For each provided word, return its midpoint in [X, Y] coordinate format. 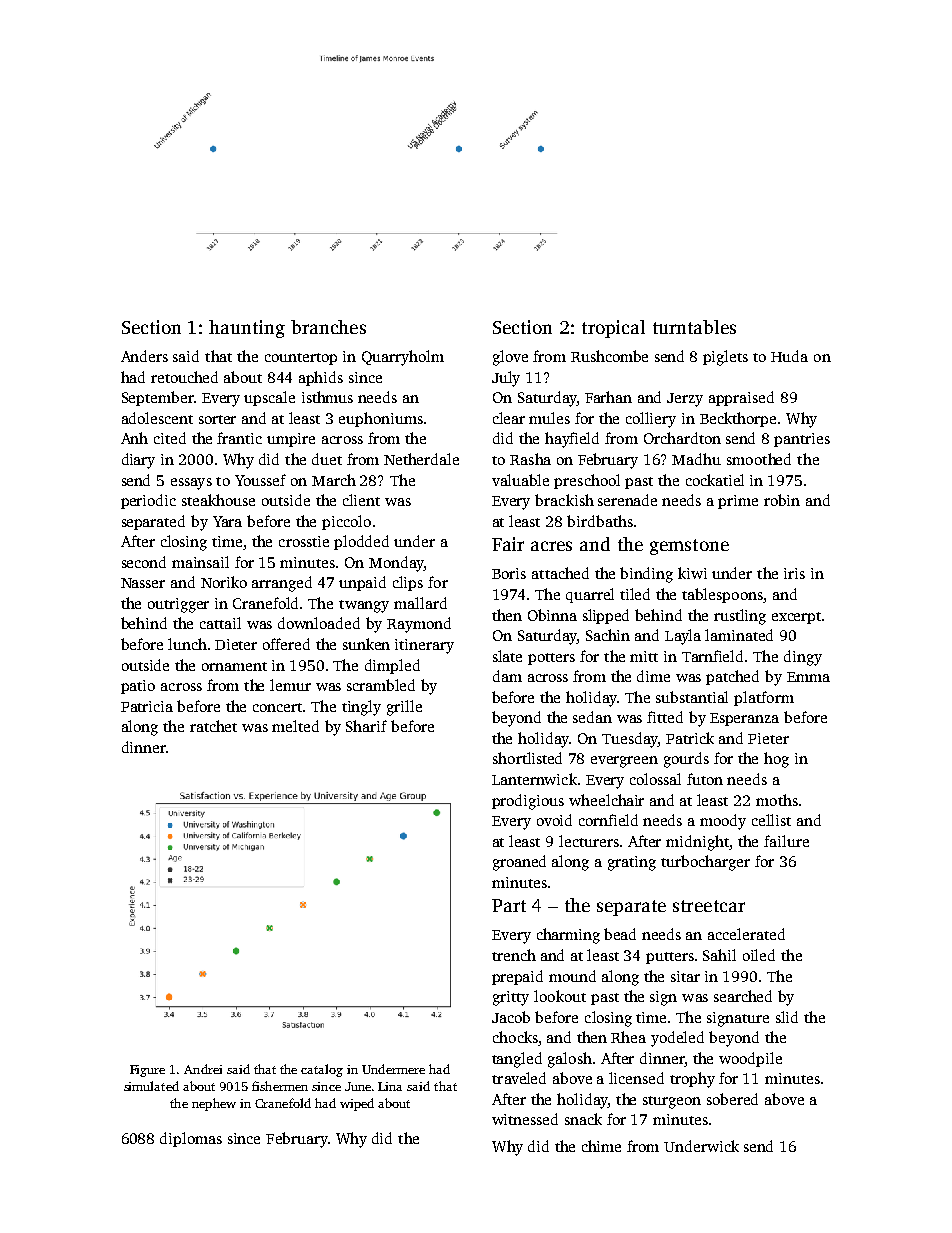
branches [328, 327]
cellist [771, 820]
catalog [322, 1070]
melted [295, 726]
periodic [148, 501]
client [361, 500]
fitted [665, 717]
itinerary [424, 646]
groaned [519, 863]
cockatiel [715, 480]
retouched [184, 377]
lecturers [589, 841]
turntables [694, 327]
